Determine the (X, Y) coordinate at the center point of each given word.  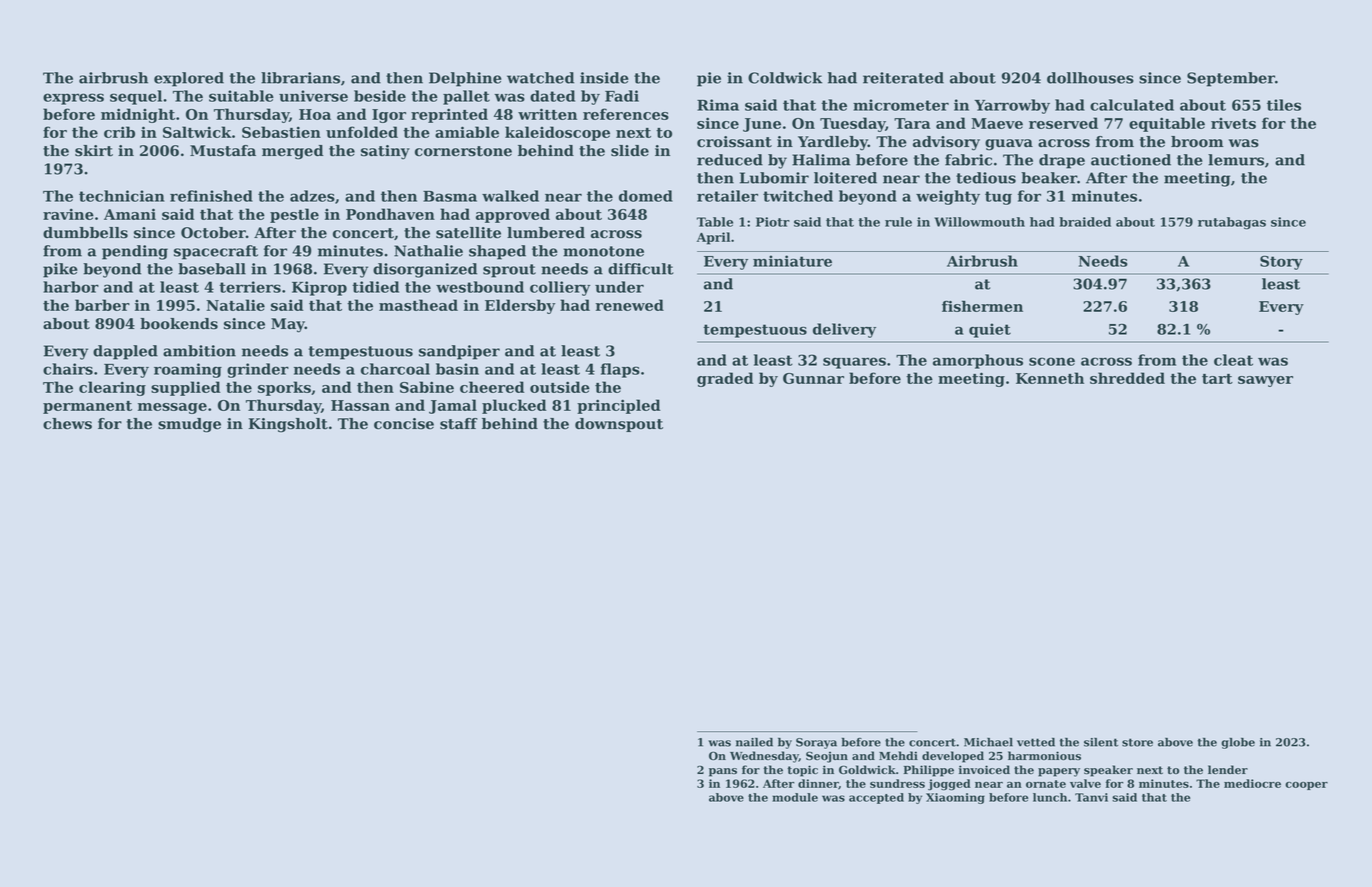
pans (723, 772)
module (795, 797)
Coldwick (785, 78)
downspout (619, 425)
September (1231, 79)
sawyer (1265, 381)
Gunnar (813, 378)
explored (189, 79)
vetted (1036, 742)
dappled (125, 352)
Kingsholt (288, 425)
